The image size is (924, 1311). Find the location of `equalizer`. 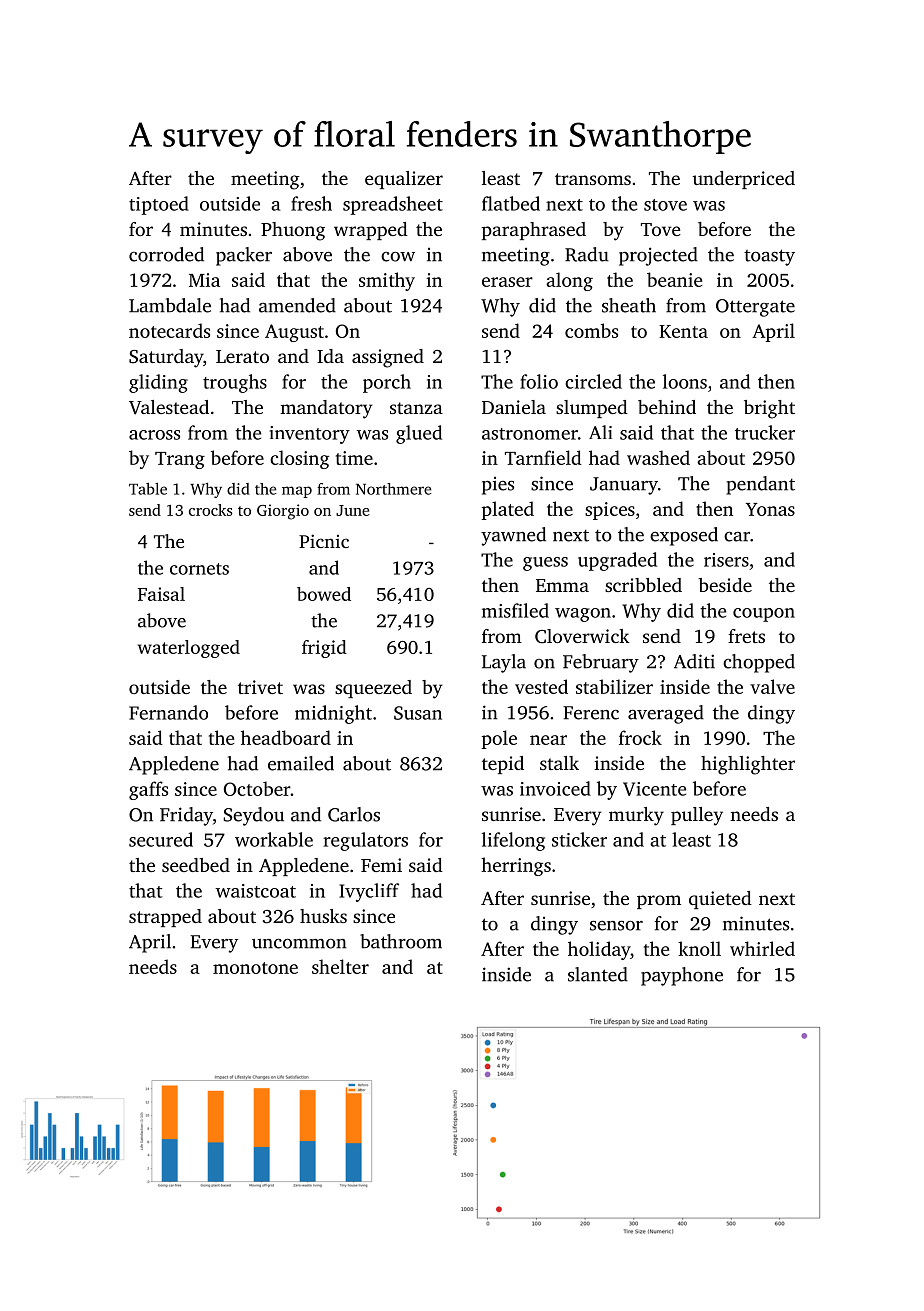

equalizer is located at coordinates (404, 180).
